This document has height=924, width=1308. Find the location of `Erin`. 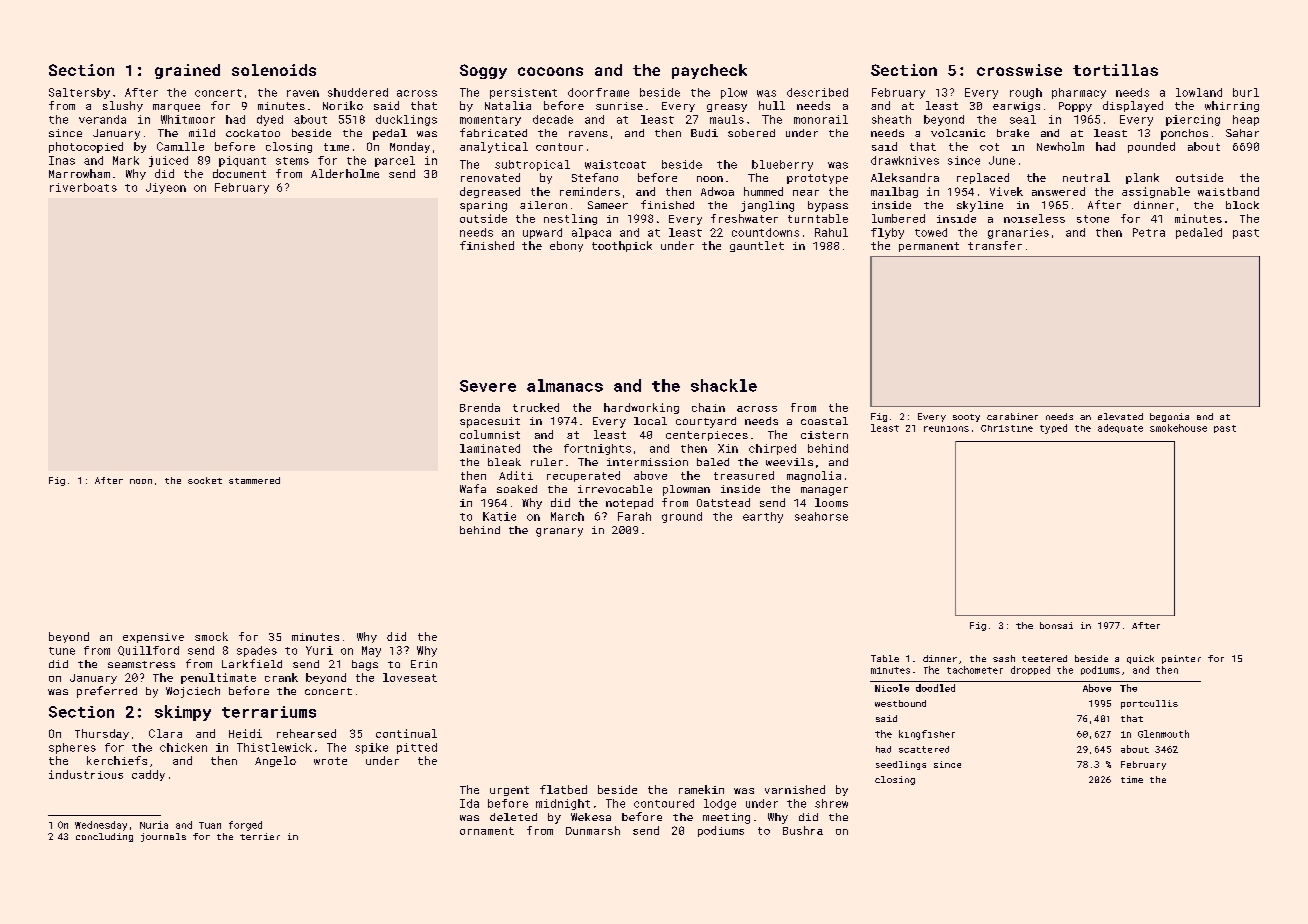

Erin is located at coordinates (424, 664).
